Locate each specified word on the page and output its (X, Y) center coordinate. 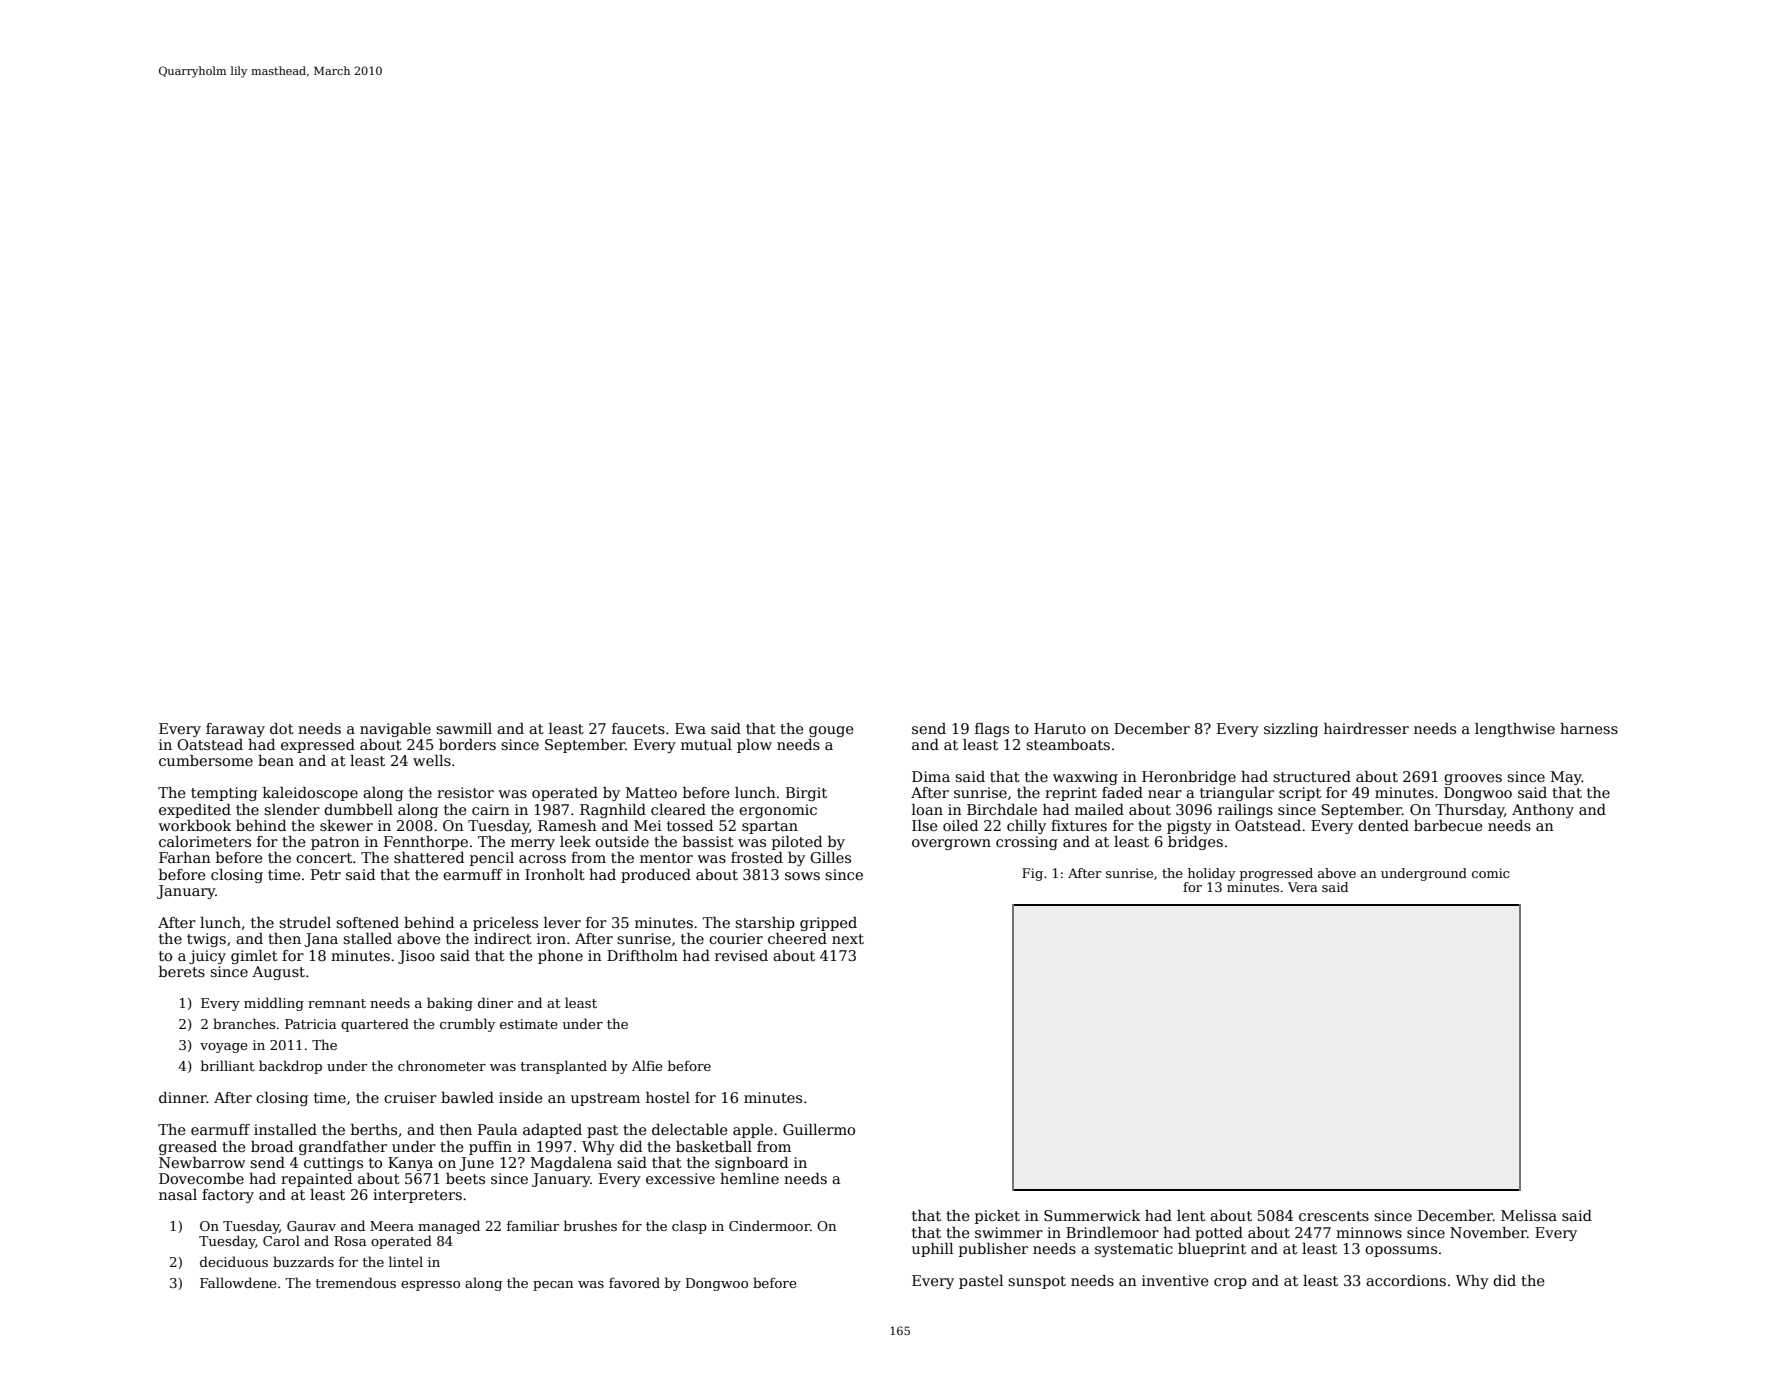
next (848, 939)
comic (1491, 873)
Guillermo (819, 1129)
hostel (668, 1097)
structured (1312, 776)
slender (292, 809)
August (278, 973)
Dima (931, 776)
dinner (183, 1097)
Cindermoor (769, 1225)
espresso (430, 1286)
